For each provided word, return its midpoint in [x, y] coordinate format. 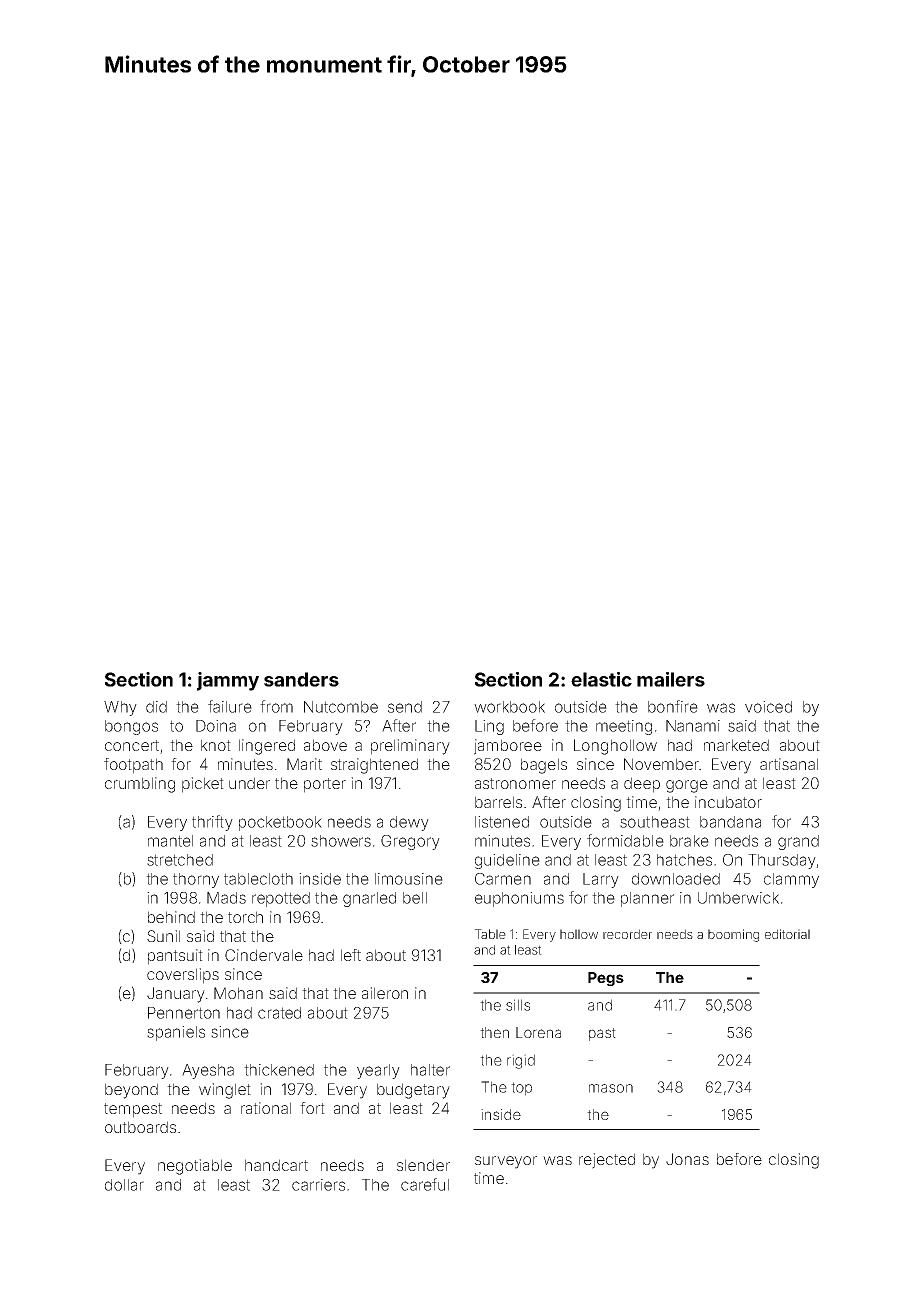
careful [425, 1184]
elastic [601, 679]
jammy [228, 681]
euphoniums [519, 899]
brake [689, 841]
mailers [671, 679]
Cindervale [264, 955]
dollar [124, 1185]
